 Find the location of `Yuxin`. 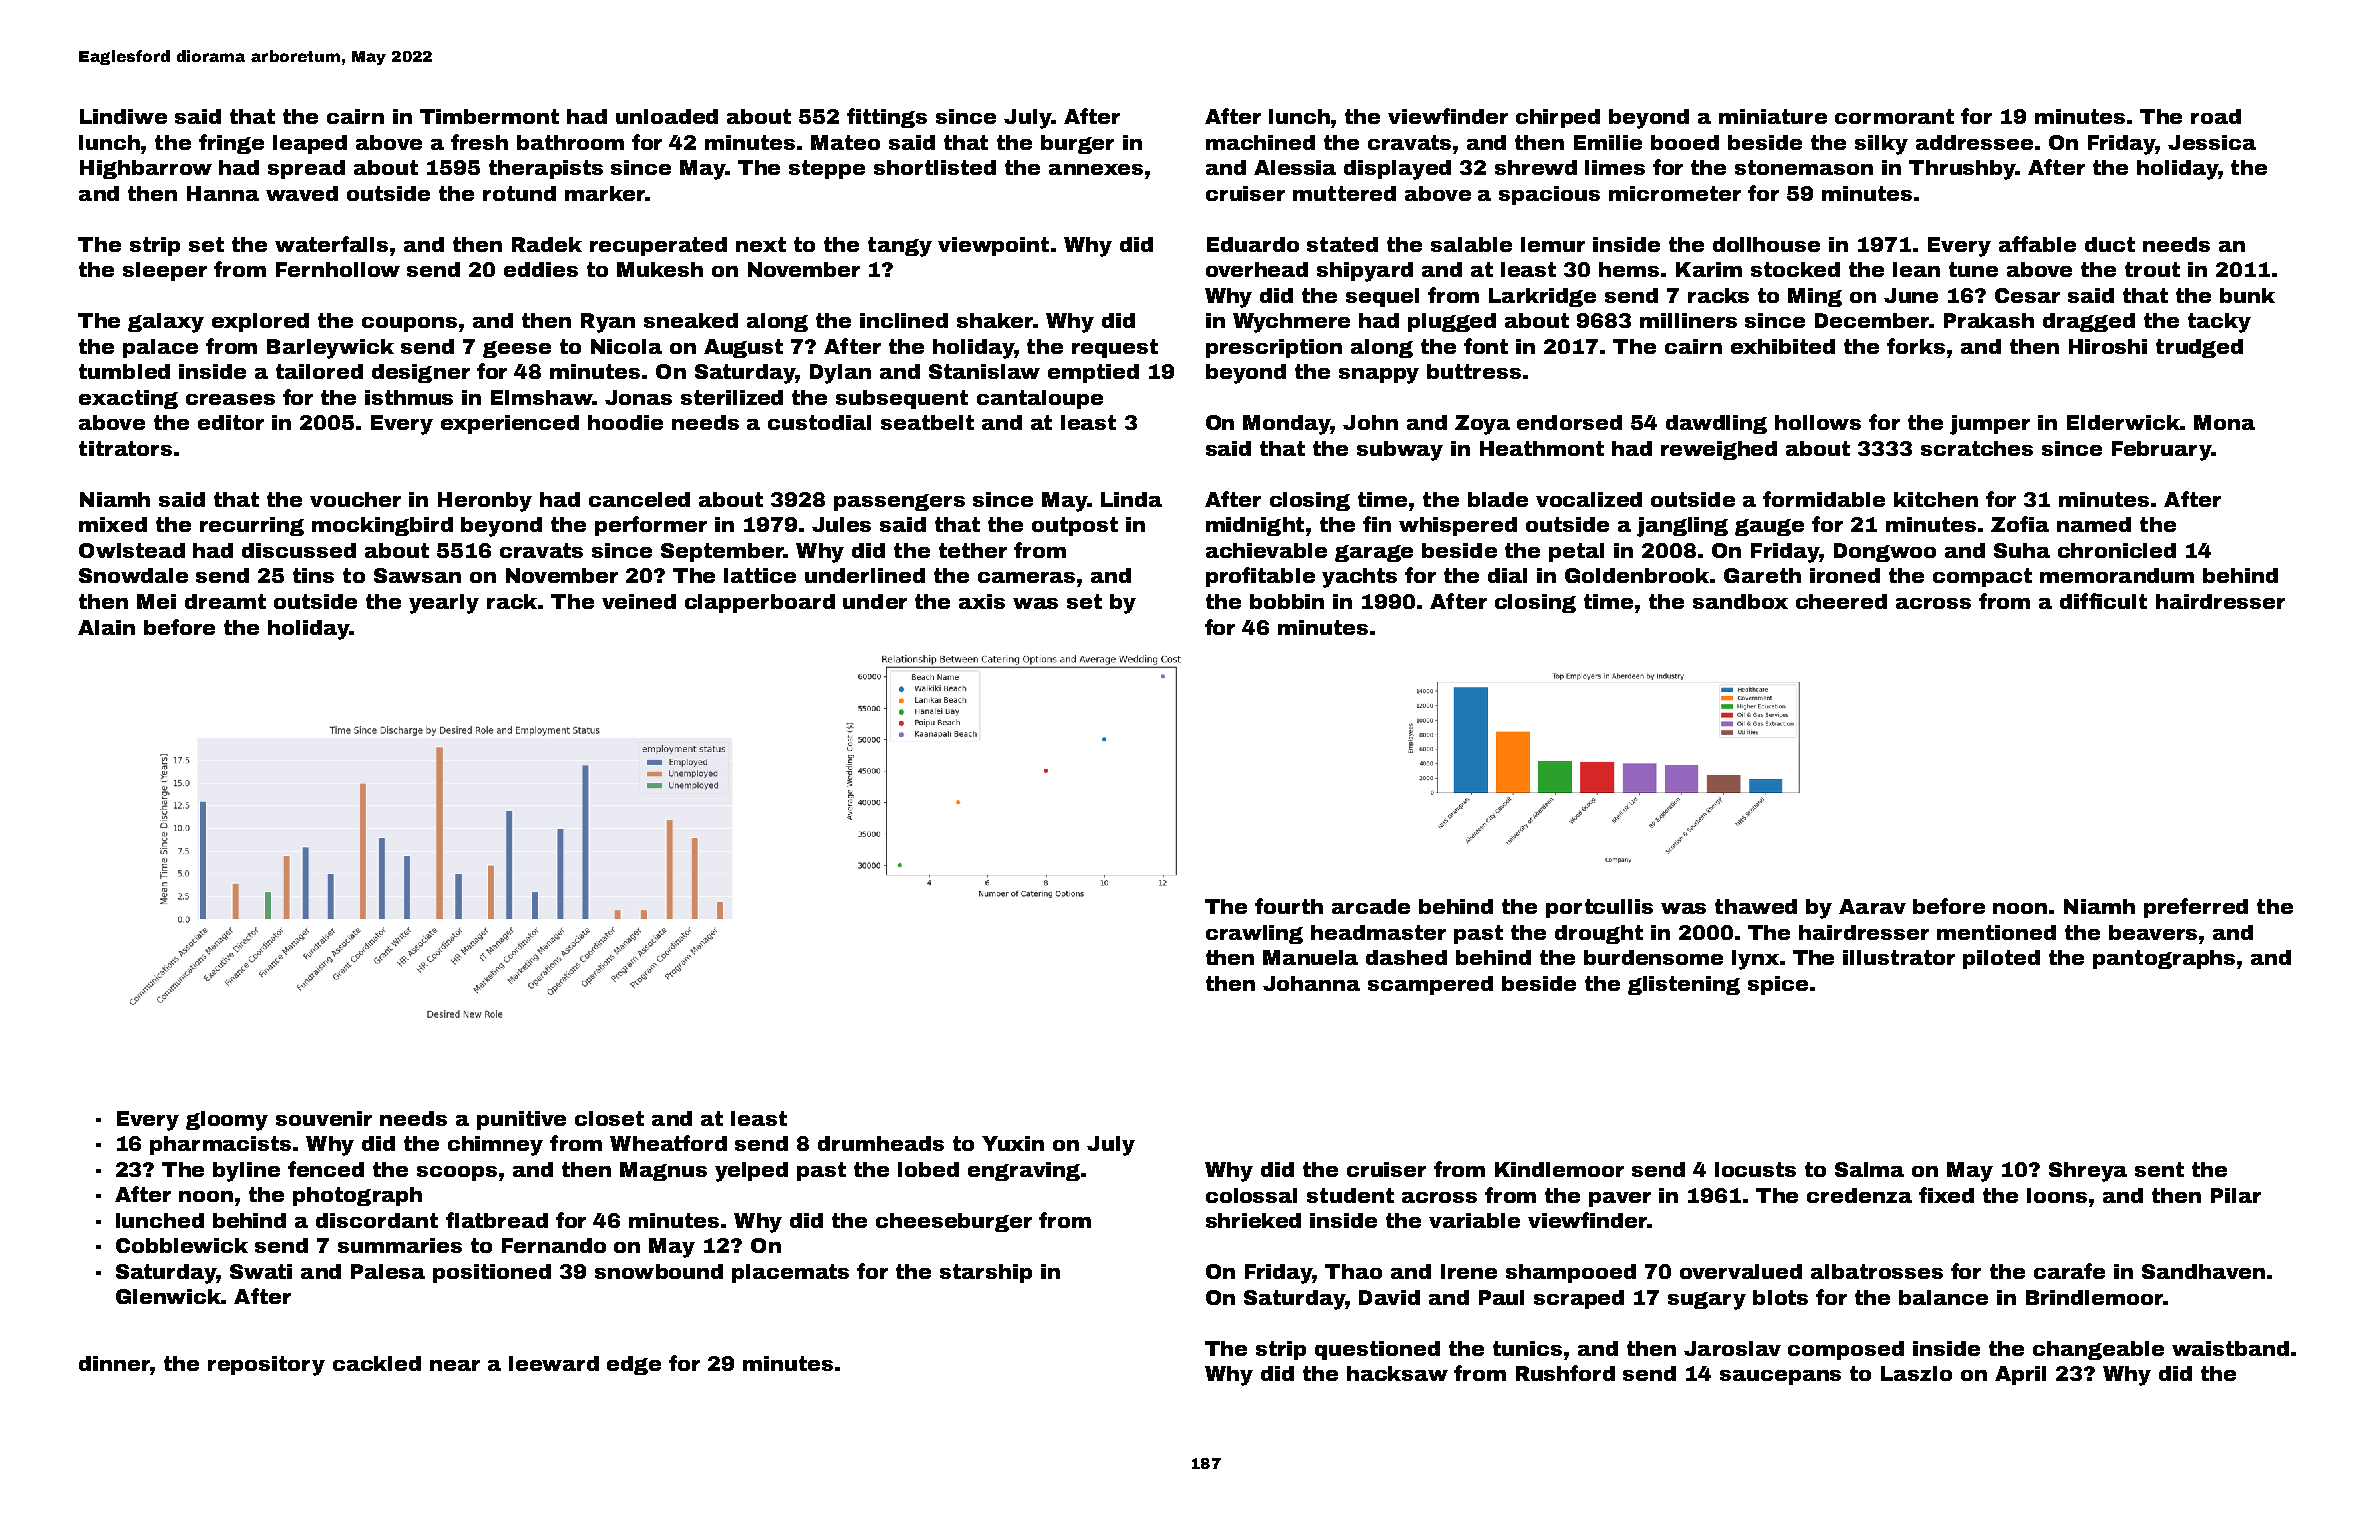

Yuxin is located at coordinates (1013, 1143).
